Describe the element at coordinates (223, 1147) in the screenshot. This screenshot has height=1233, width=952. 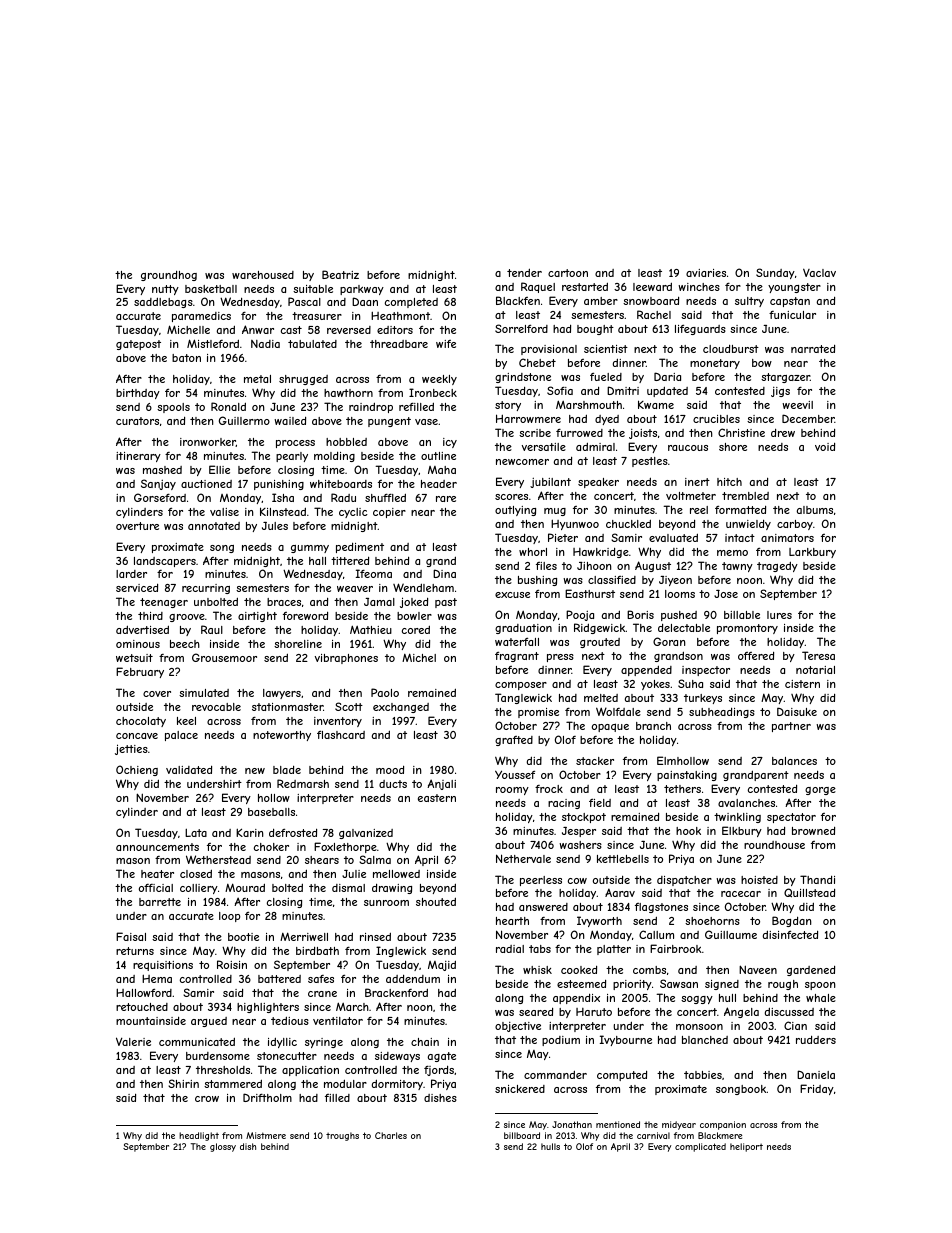
I see `glossy` at that location.
